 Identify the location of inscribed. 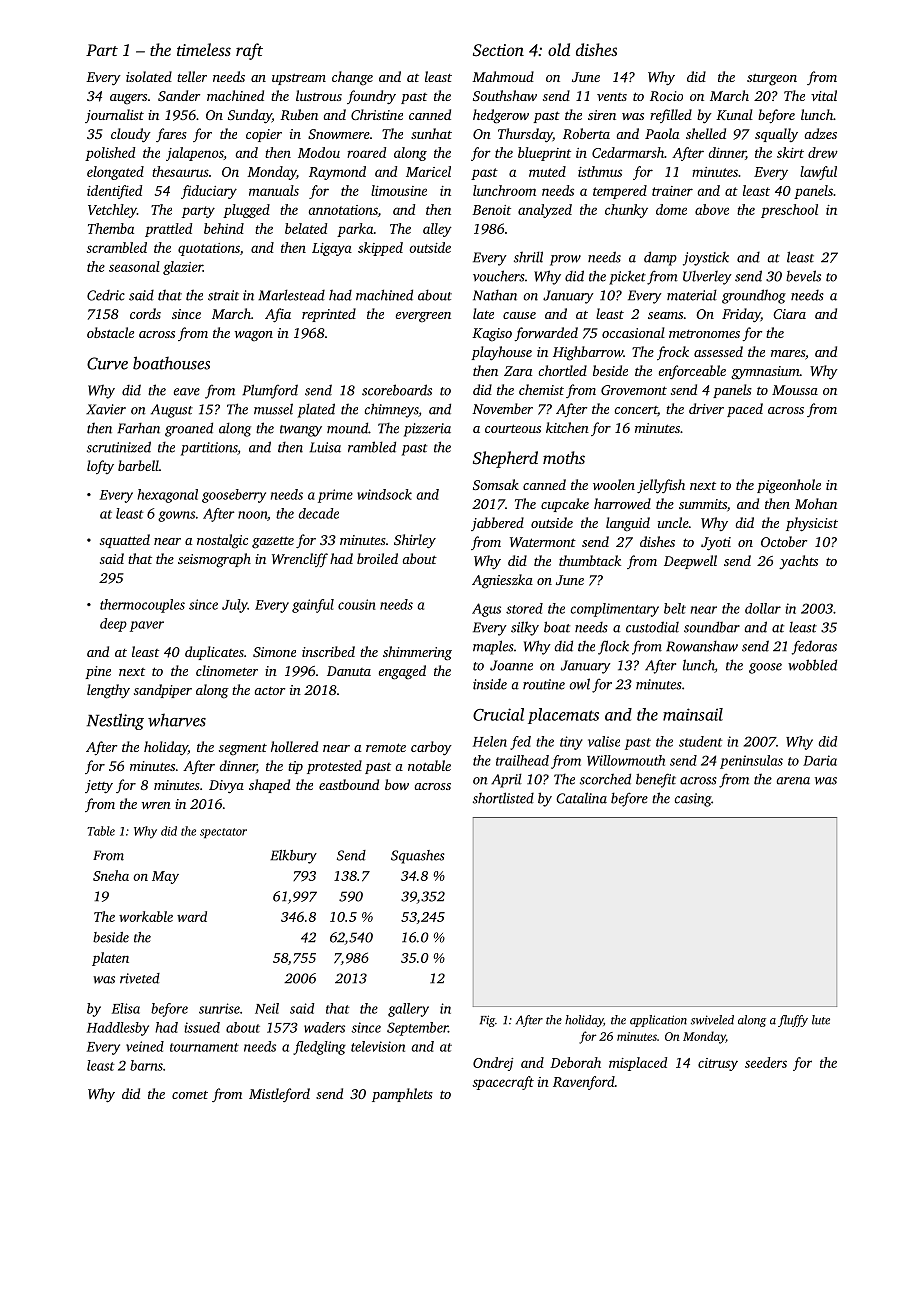
(328, 651).
